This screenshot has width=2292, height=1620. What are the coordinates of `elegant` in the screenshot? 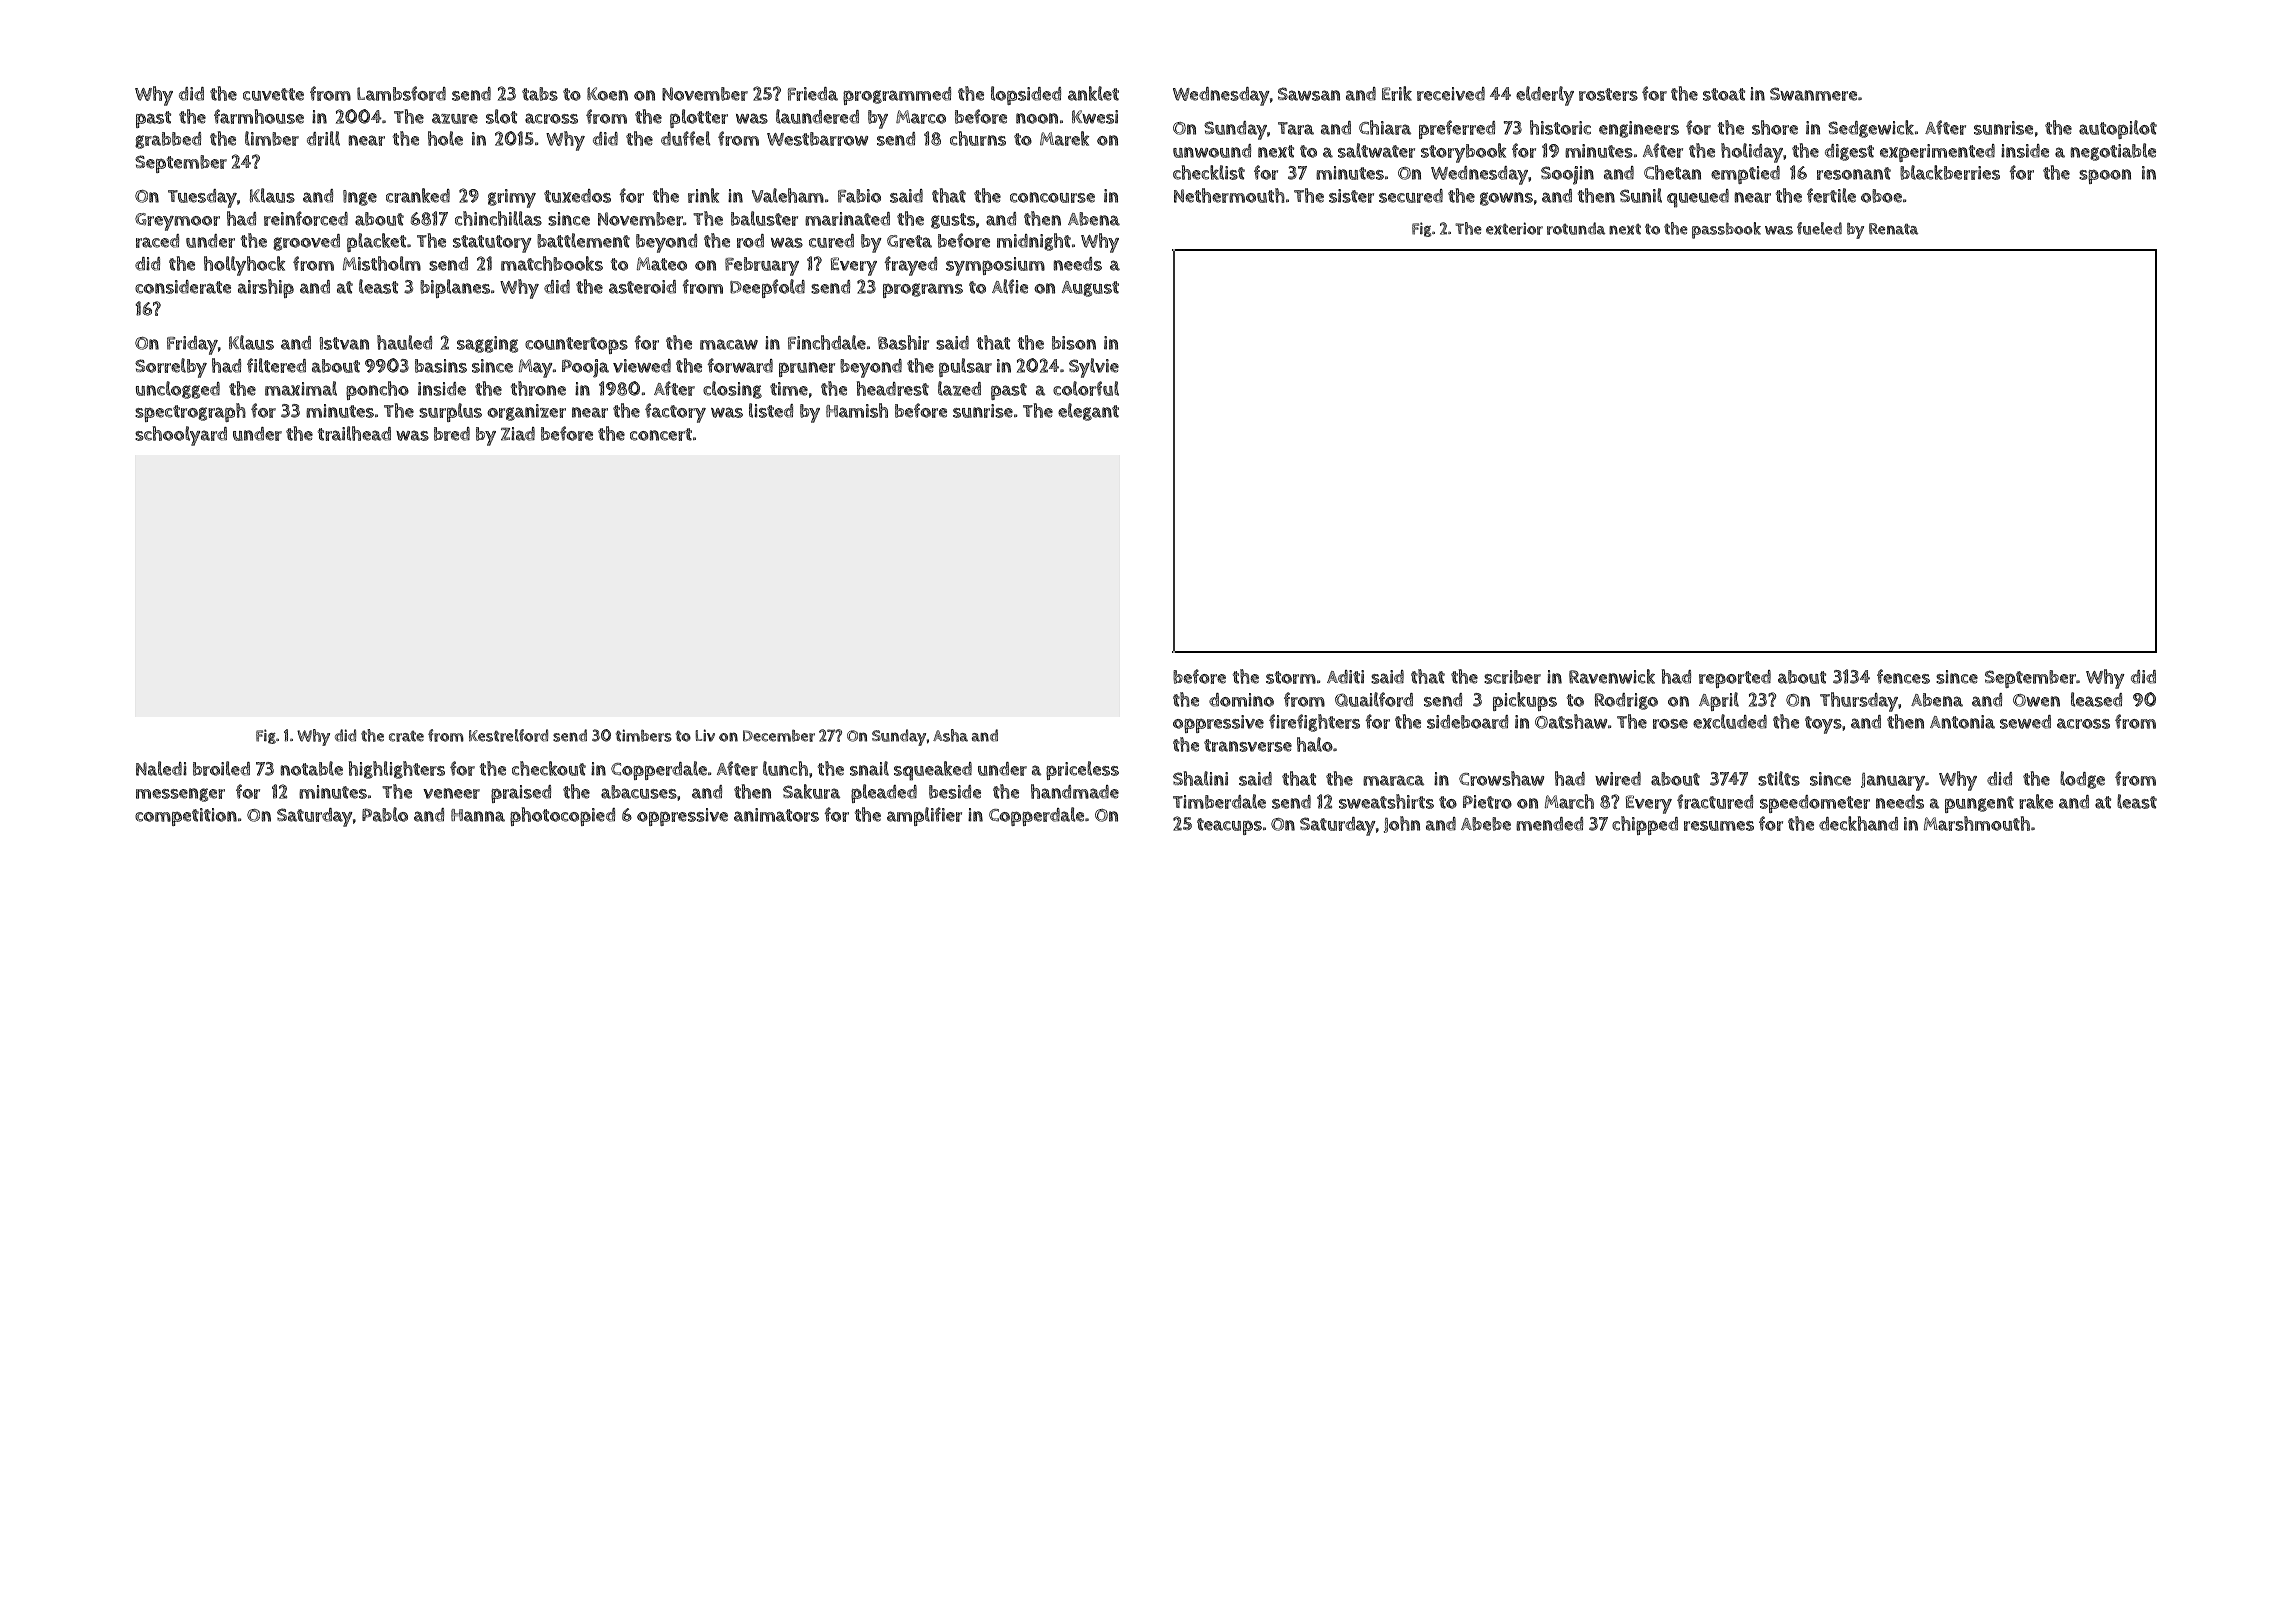 It's located at (1088, 412).
